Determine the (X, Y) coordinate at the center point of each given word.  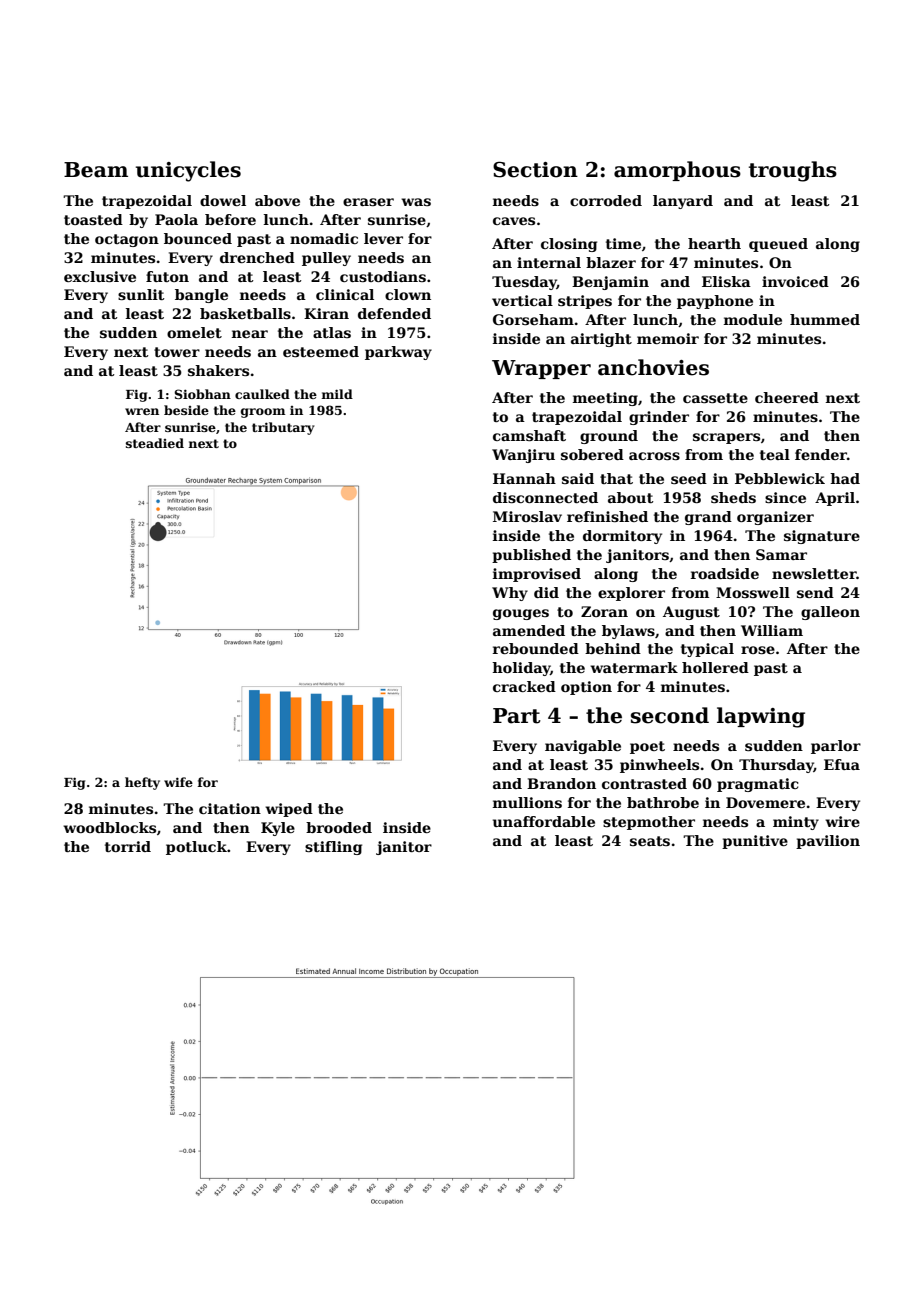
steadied (155, 443)
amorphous (677, 171)
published (531, 556)
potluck (196, 848)
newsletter (814, 573)
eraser (368, 202)
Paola (176, 219)
